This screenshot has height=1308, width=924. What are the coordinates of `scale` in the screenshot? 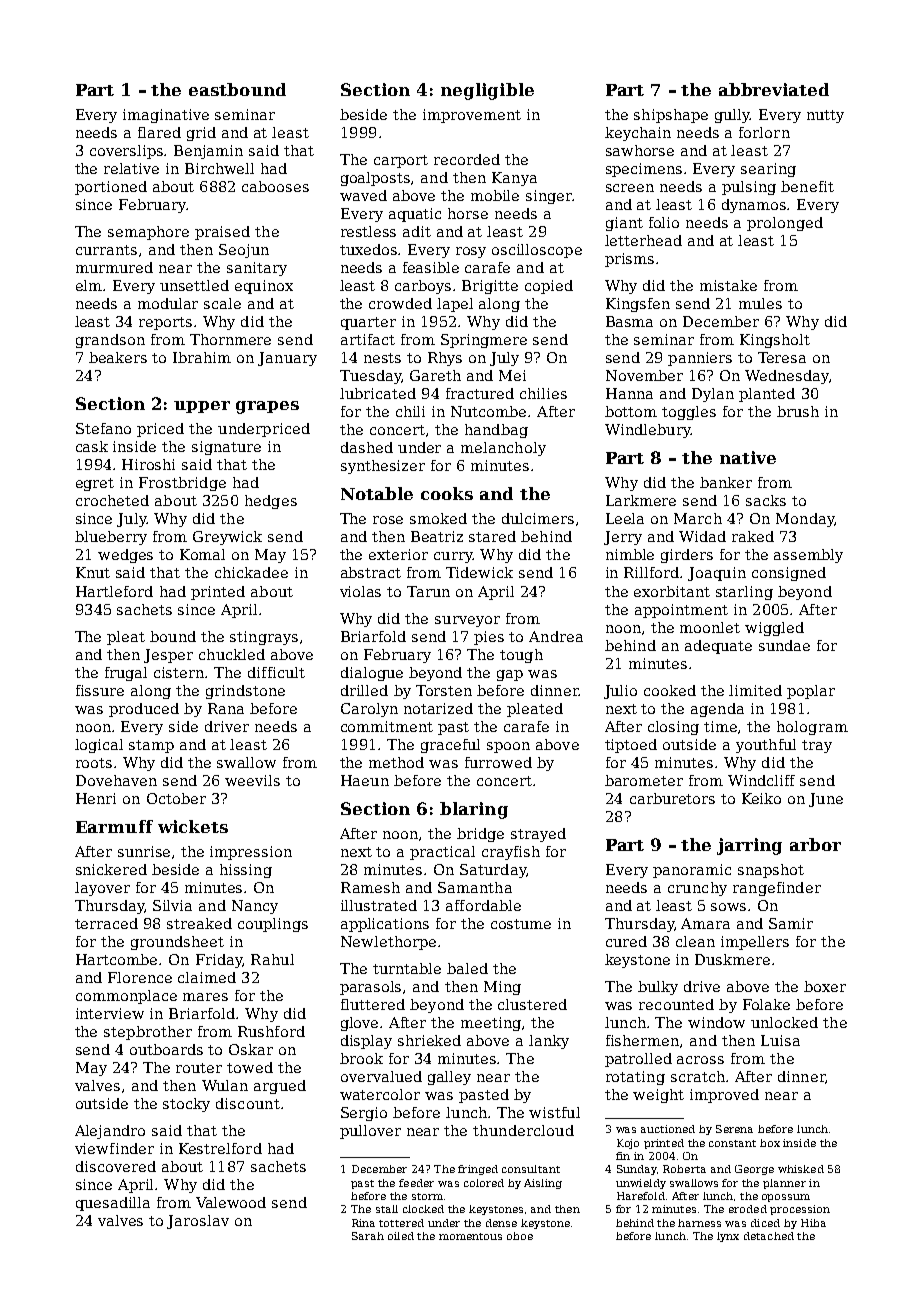 It's located at (222, 303).
